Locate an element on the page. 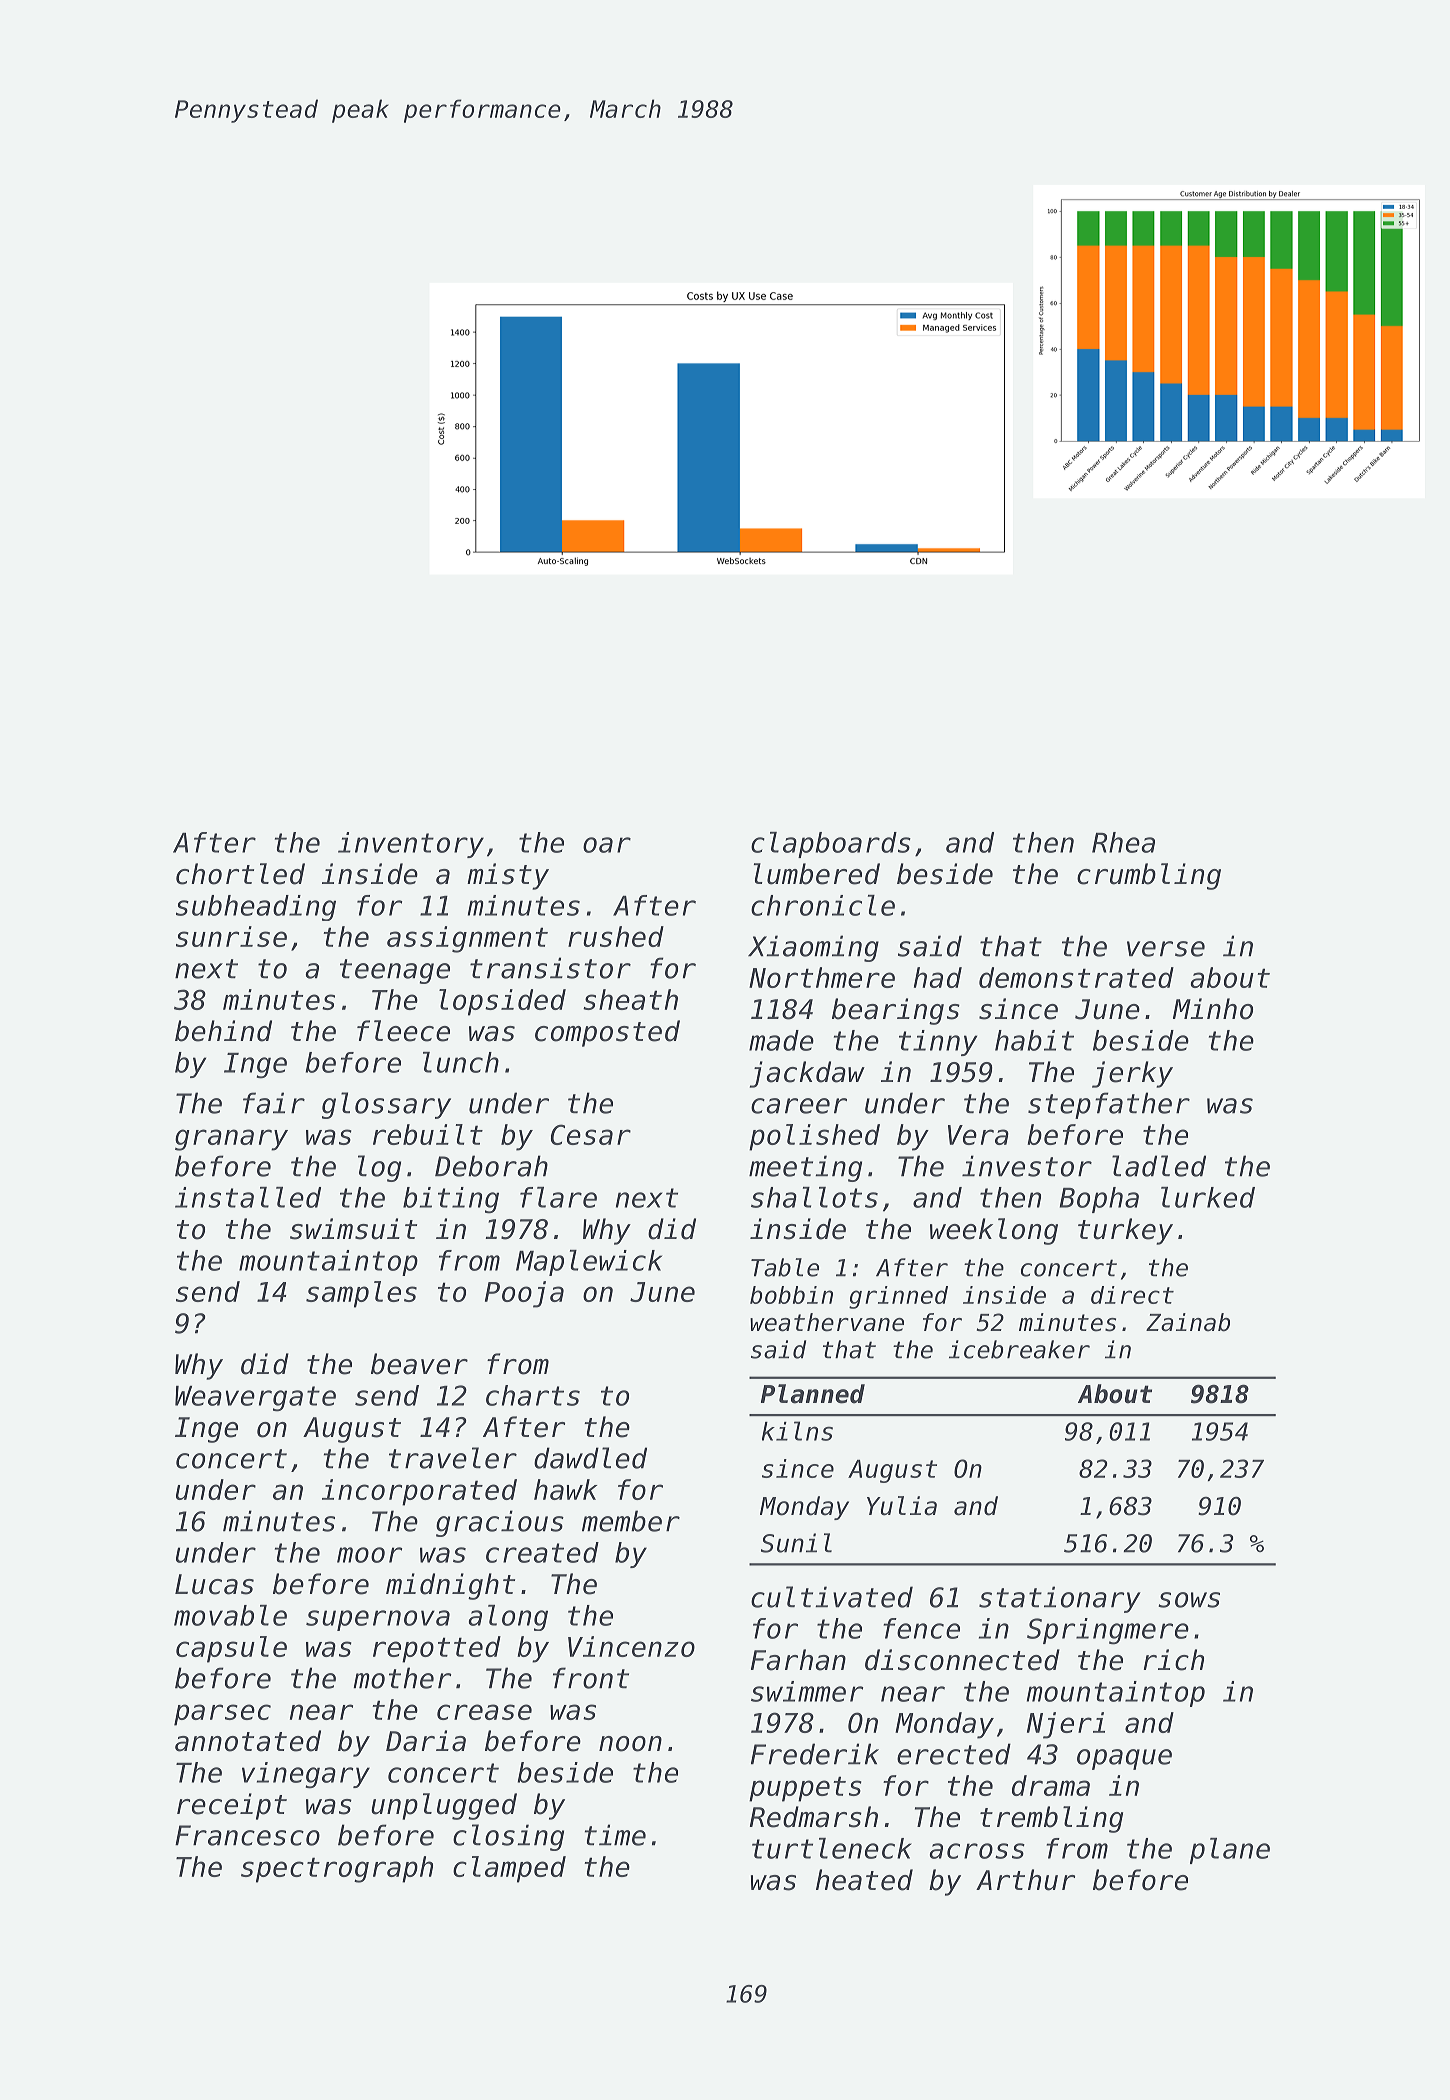 The height and width of the image is (2100, 1450). Rhea is located at coordinates (1123, 842).
